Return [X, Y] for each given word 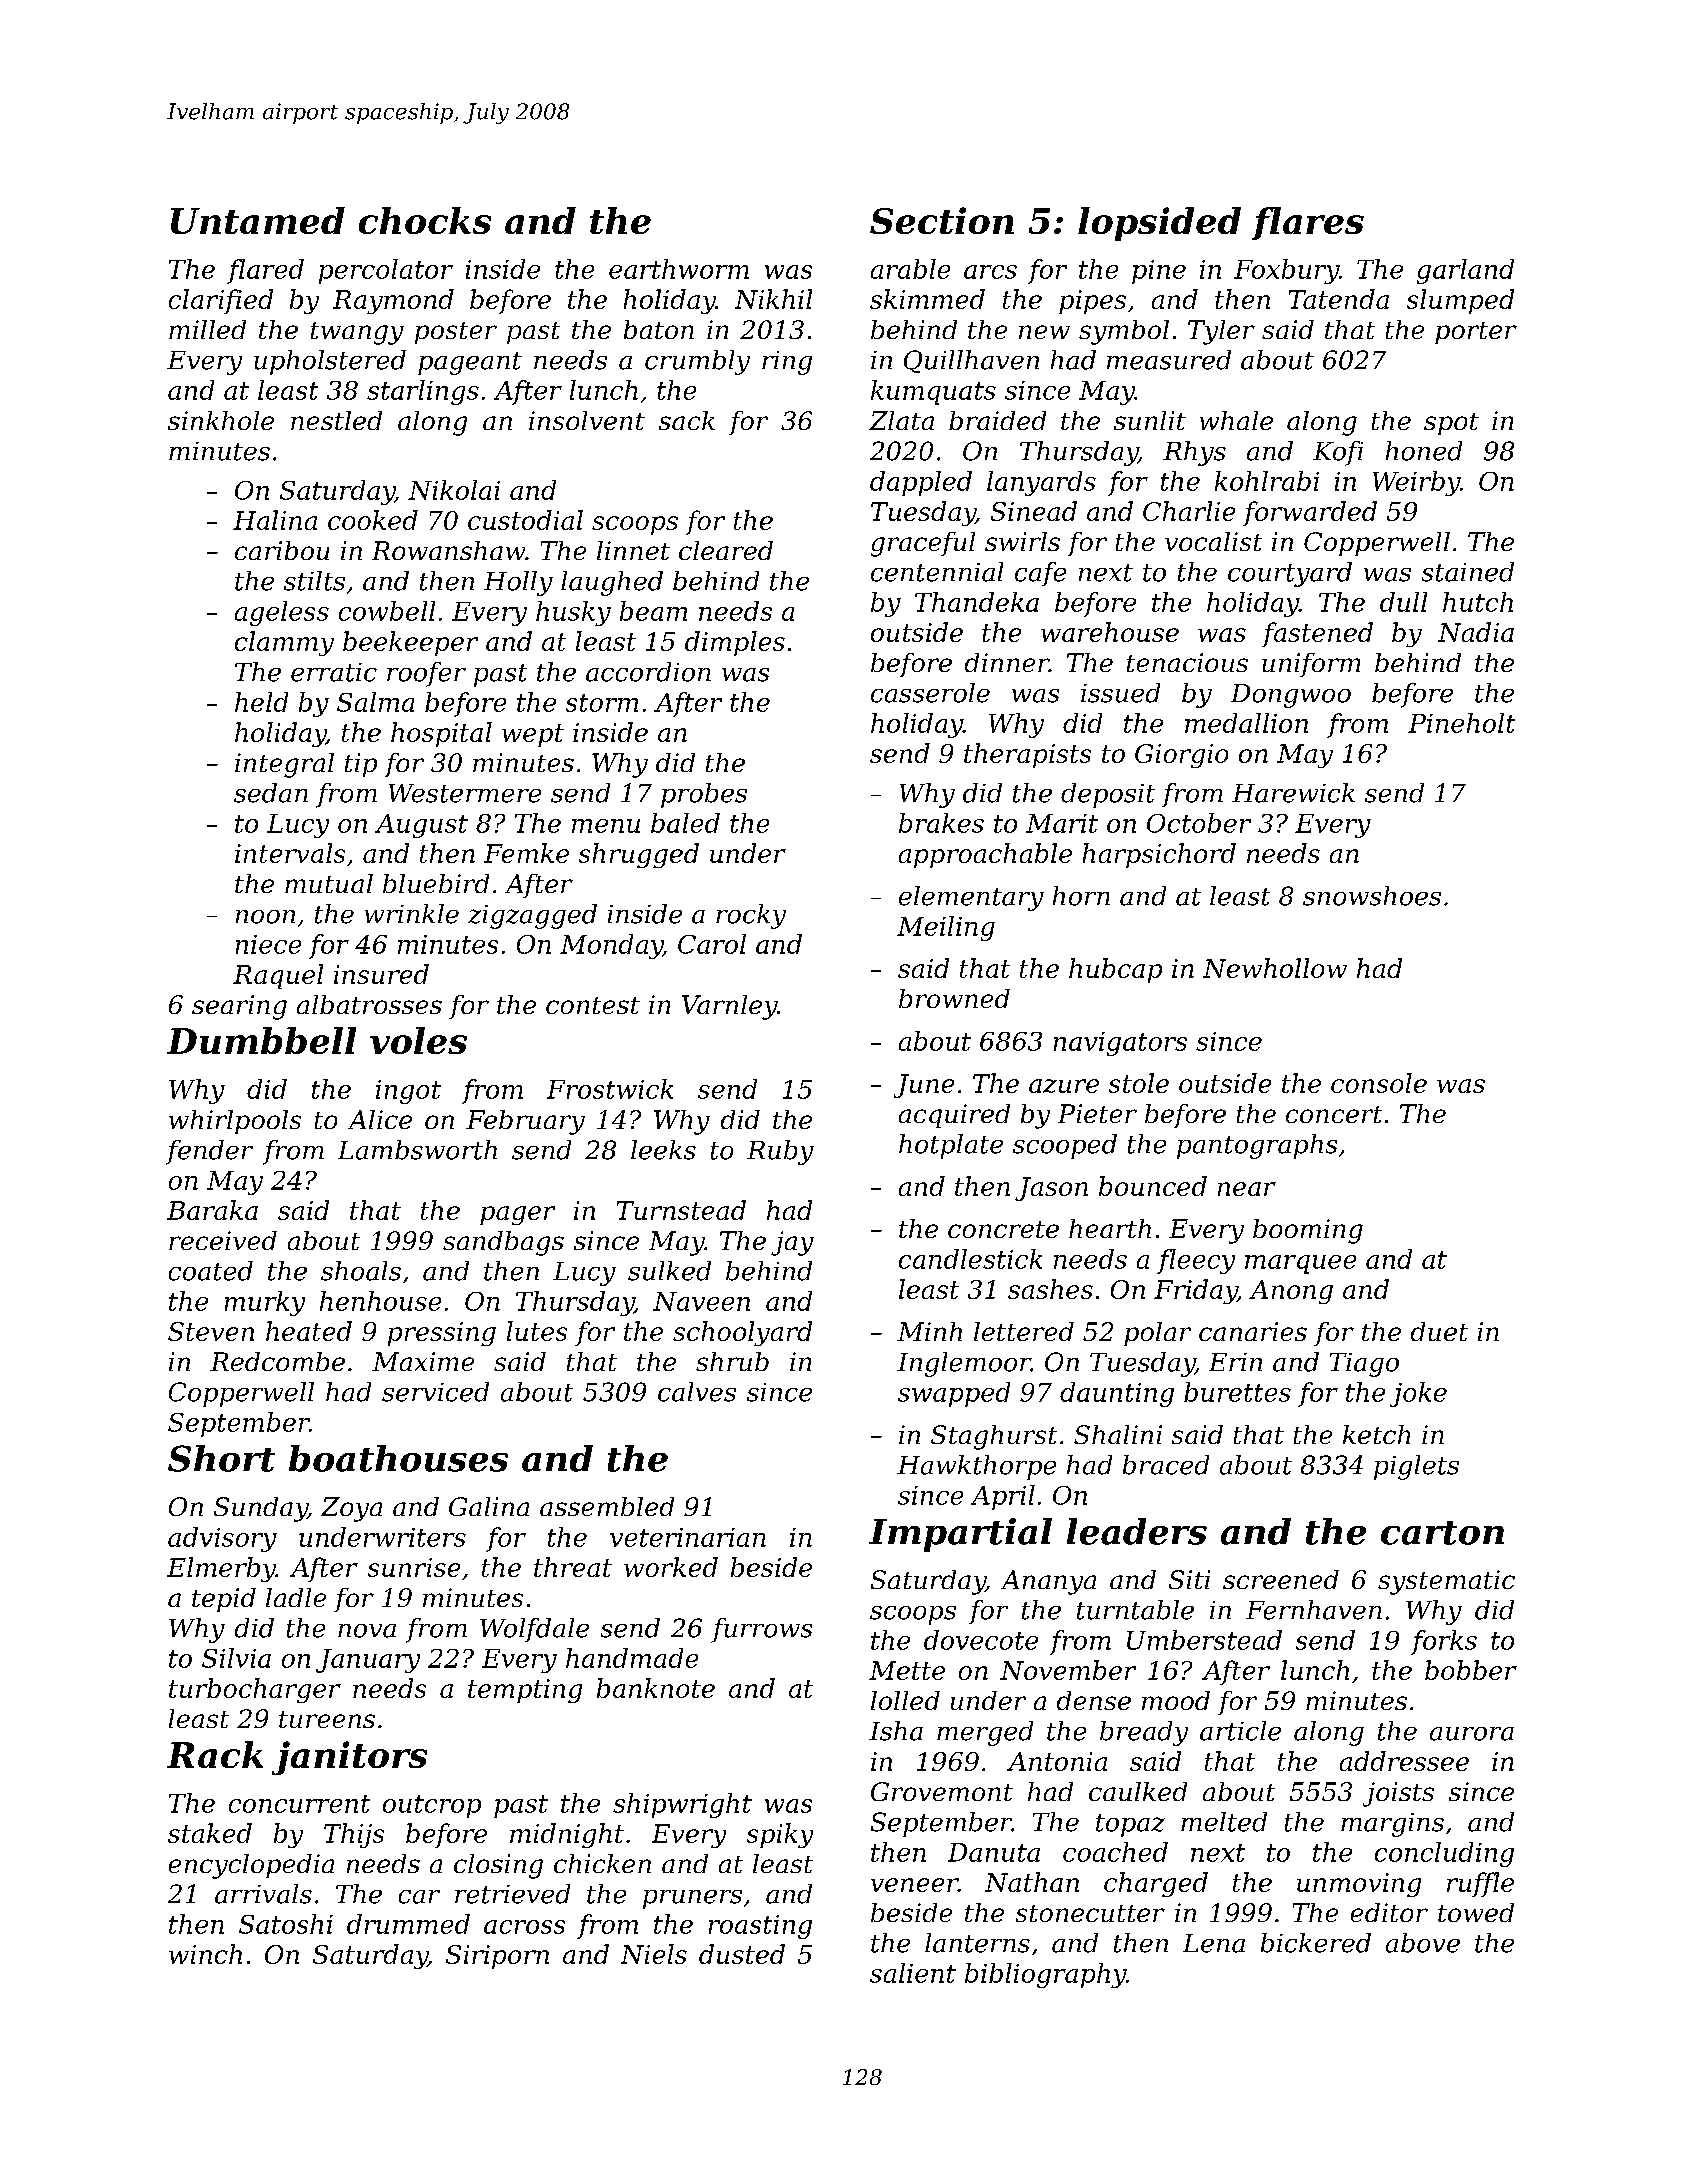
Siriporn [497, 1957]
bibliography [1045, 1975]
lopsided [1159, 224]
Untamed [258, 220]
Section [942, 220]
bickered [1316, 1943]
